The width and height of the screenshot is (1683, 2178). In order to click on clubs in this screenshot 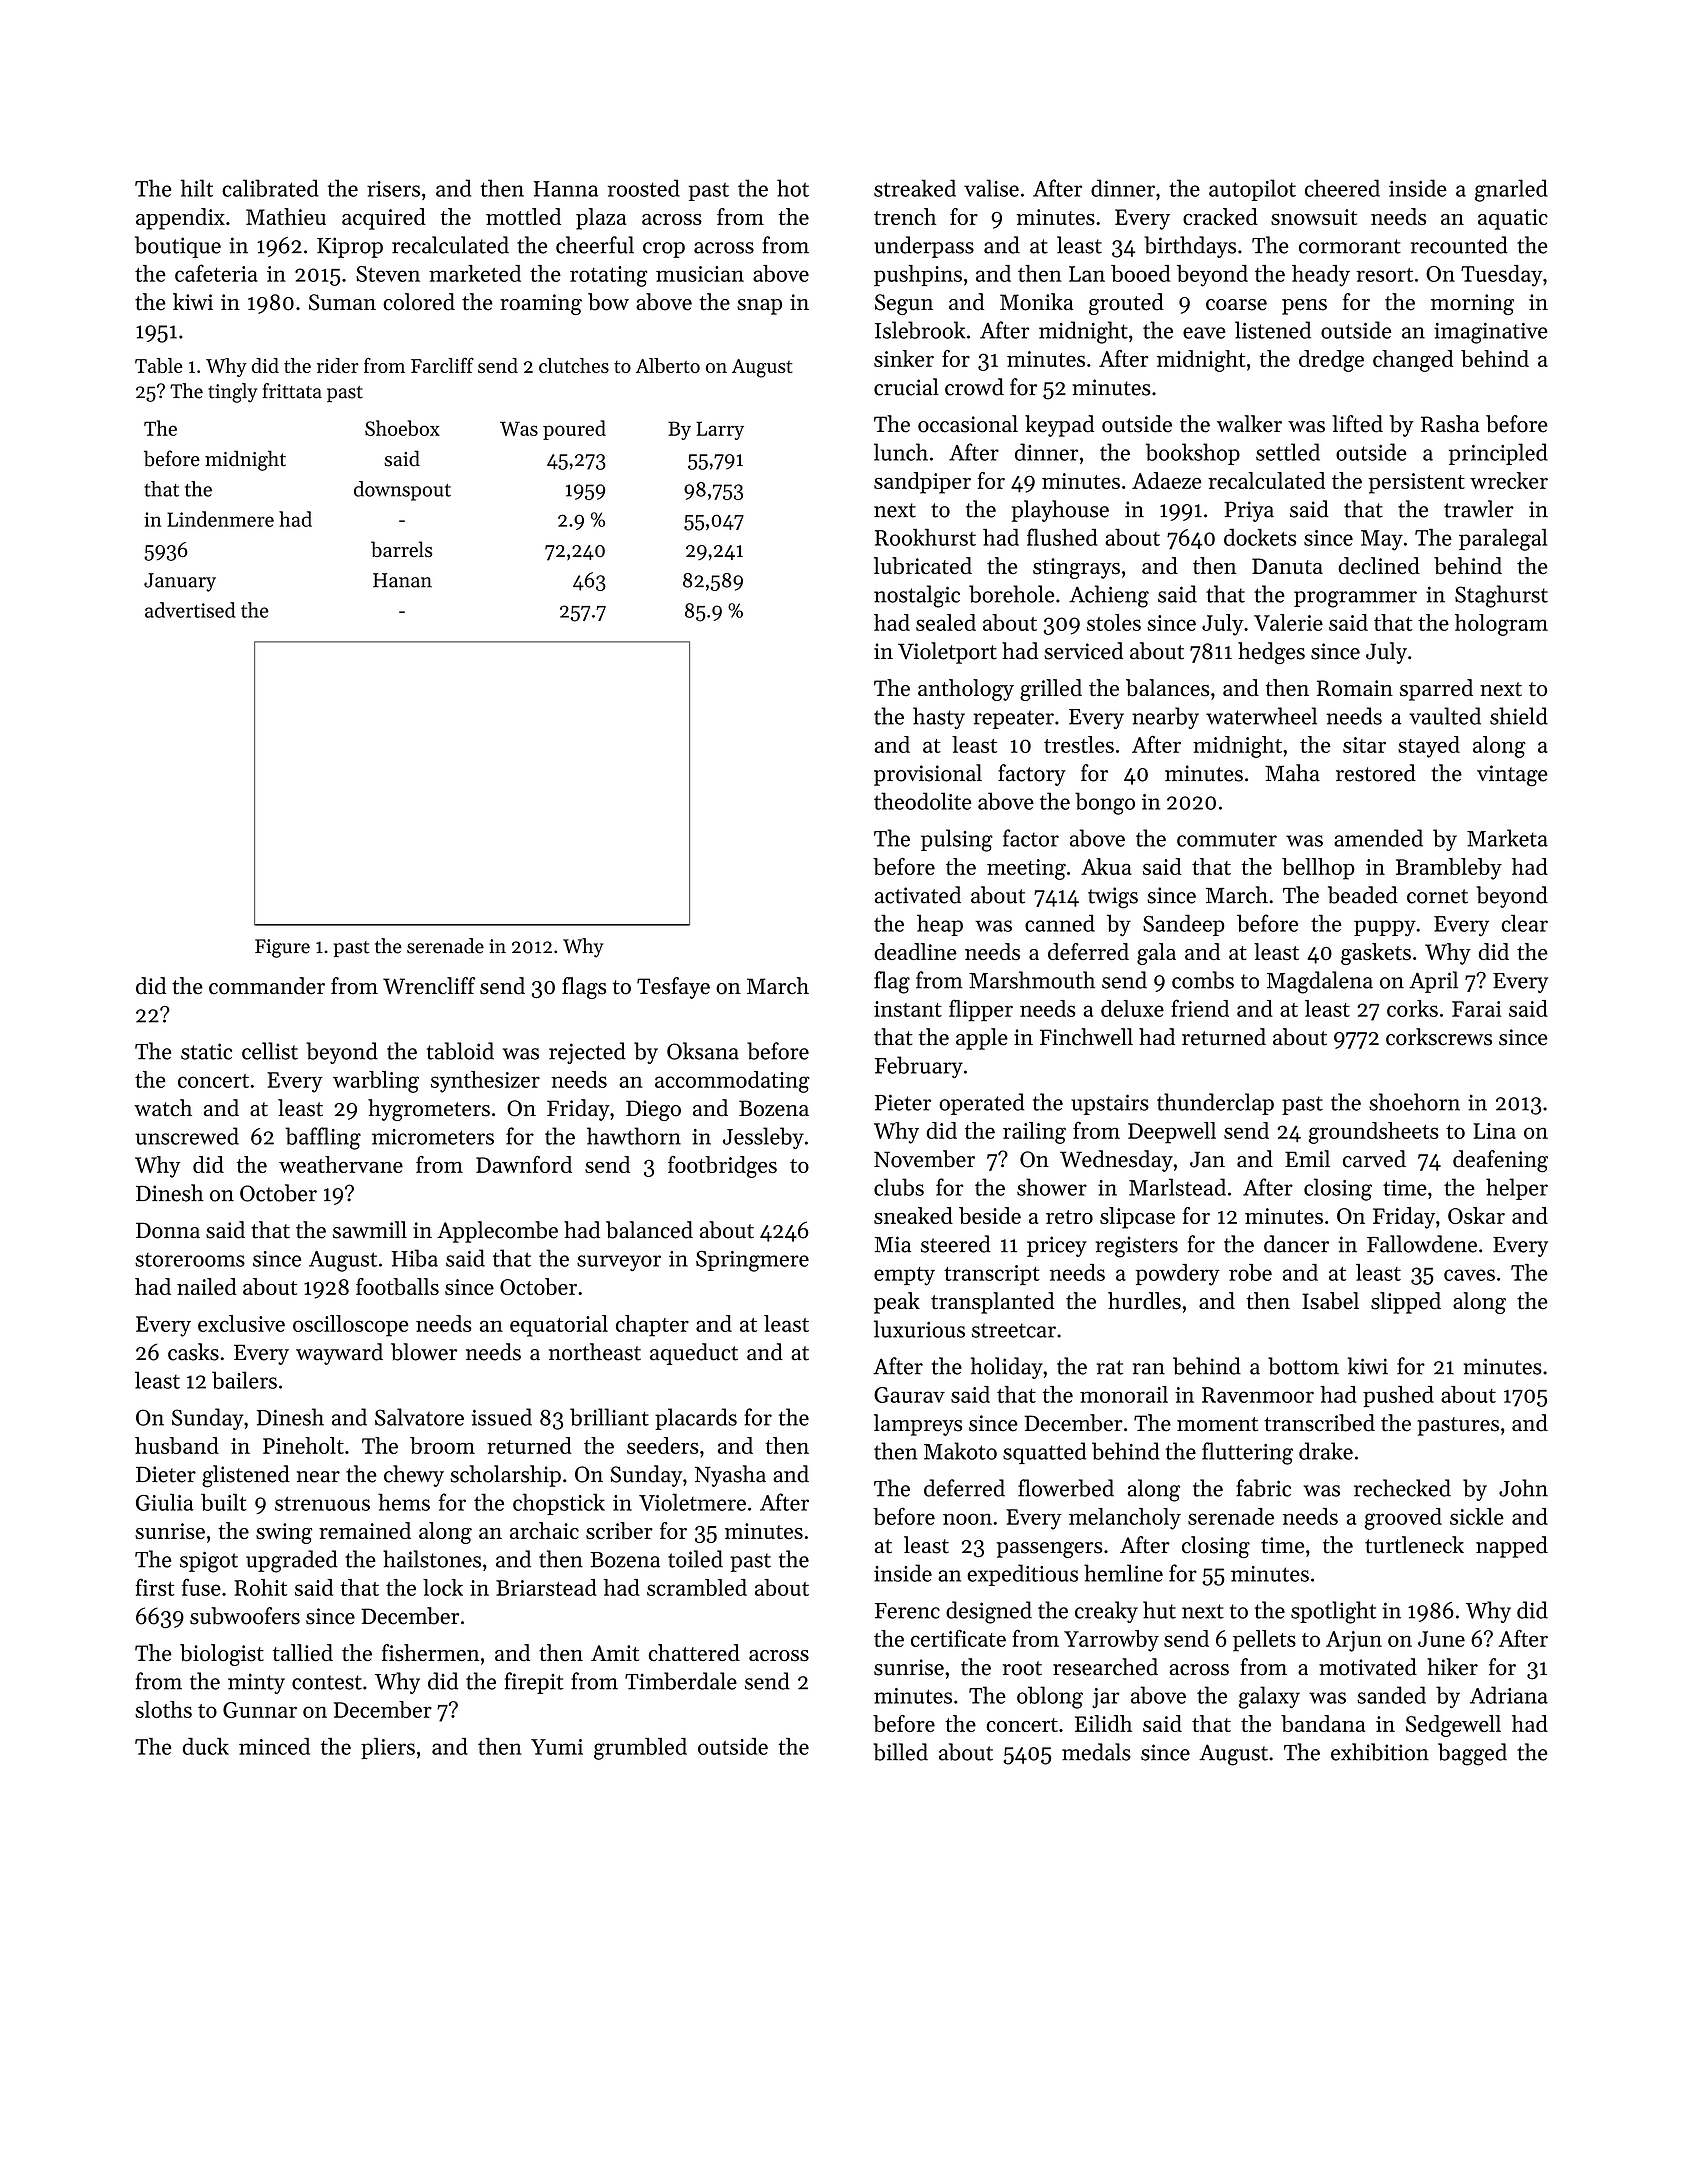, I will do `click(899, 1187)`.
